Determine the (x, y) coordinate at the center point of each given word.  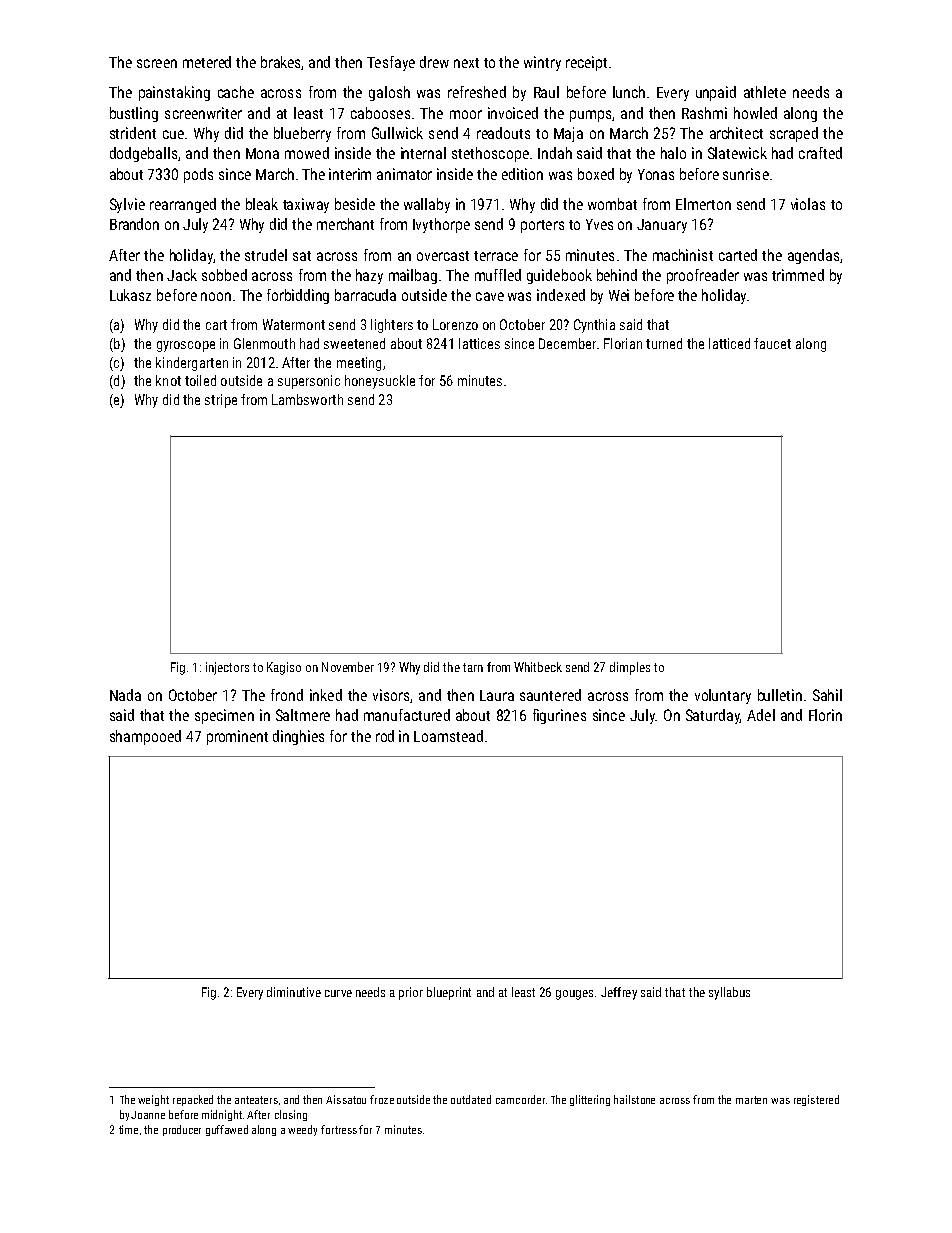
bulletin (780, 695)
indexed (561, 295)
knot (168, 380)
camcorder (520, 1099)
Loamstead (448, 736)
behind (617, 275)
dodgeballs (143, 154)
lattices (479, 343)
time (128, 1129)
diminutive (294, 992)
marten (751, 1100)
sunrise (746, 174)
